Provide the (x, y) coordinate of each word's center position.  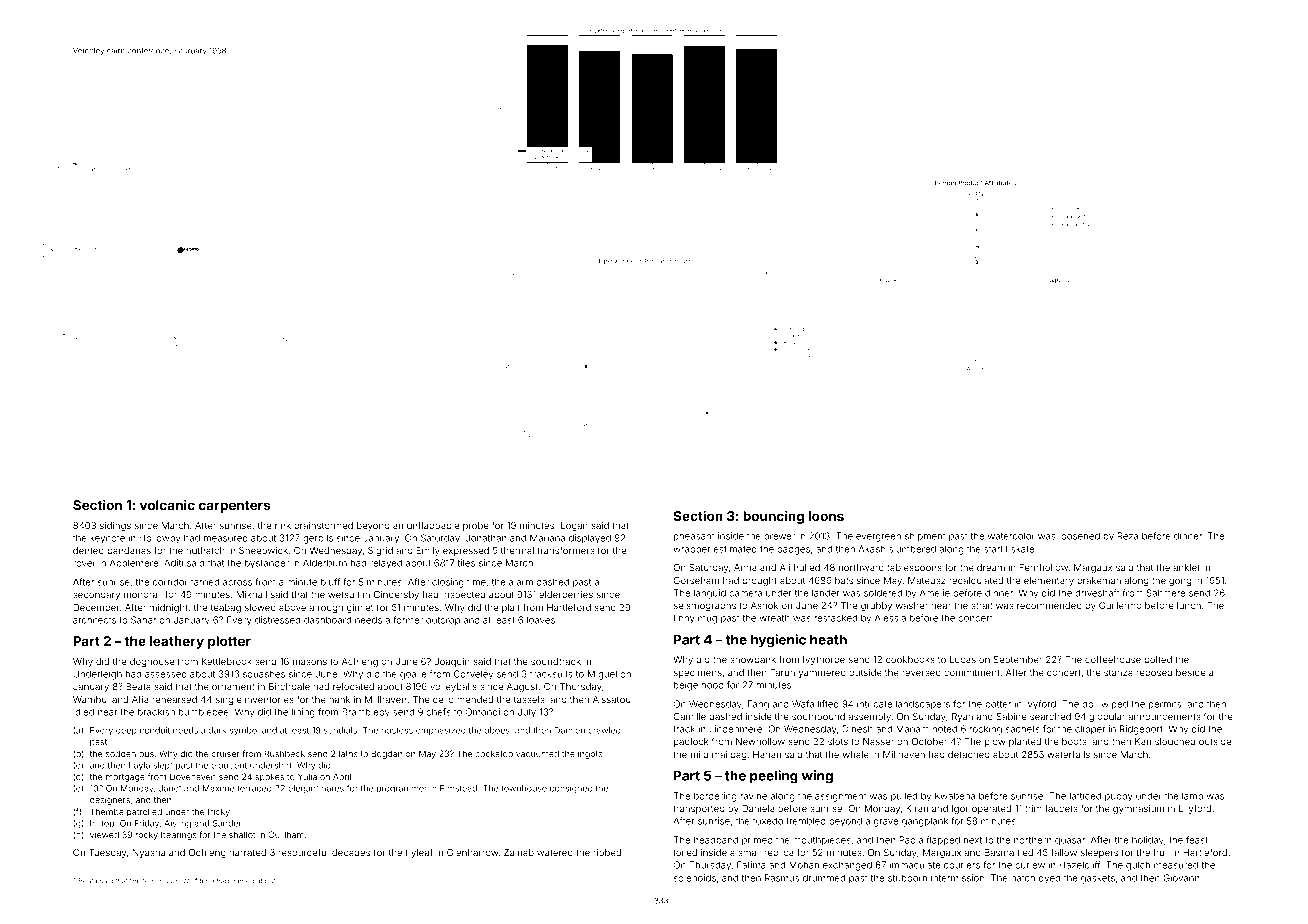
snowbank (753, 659)
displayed (590, 539)
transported (699, 809)
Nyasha (149, 853)
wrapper (691, 550)
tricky (218, 812)
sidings (115, 526)
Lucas (963, 659)
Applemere (134, 563)
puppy (1119, 798)
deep (126, 731)
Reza (1128, 536)
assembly (869, 717)
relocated (353, 686)
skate (1022, 549)
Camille (690, 716)
